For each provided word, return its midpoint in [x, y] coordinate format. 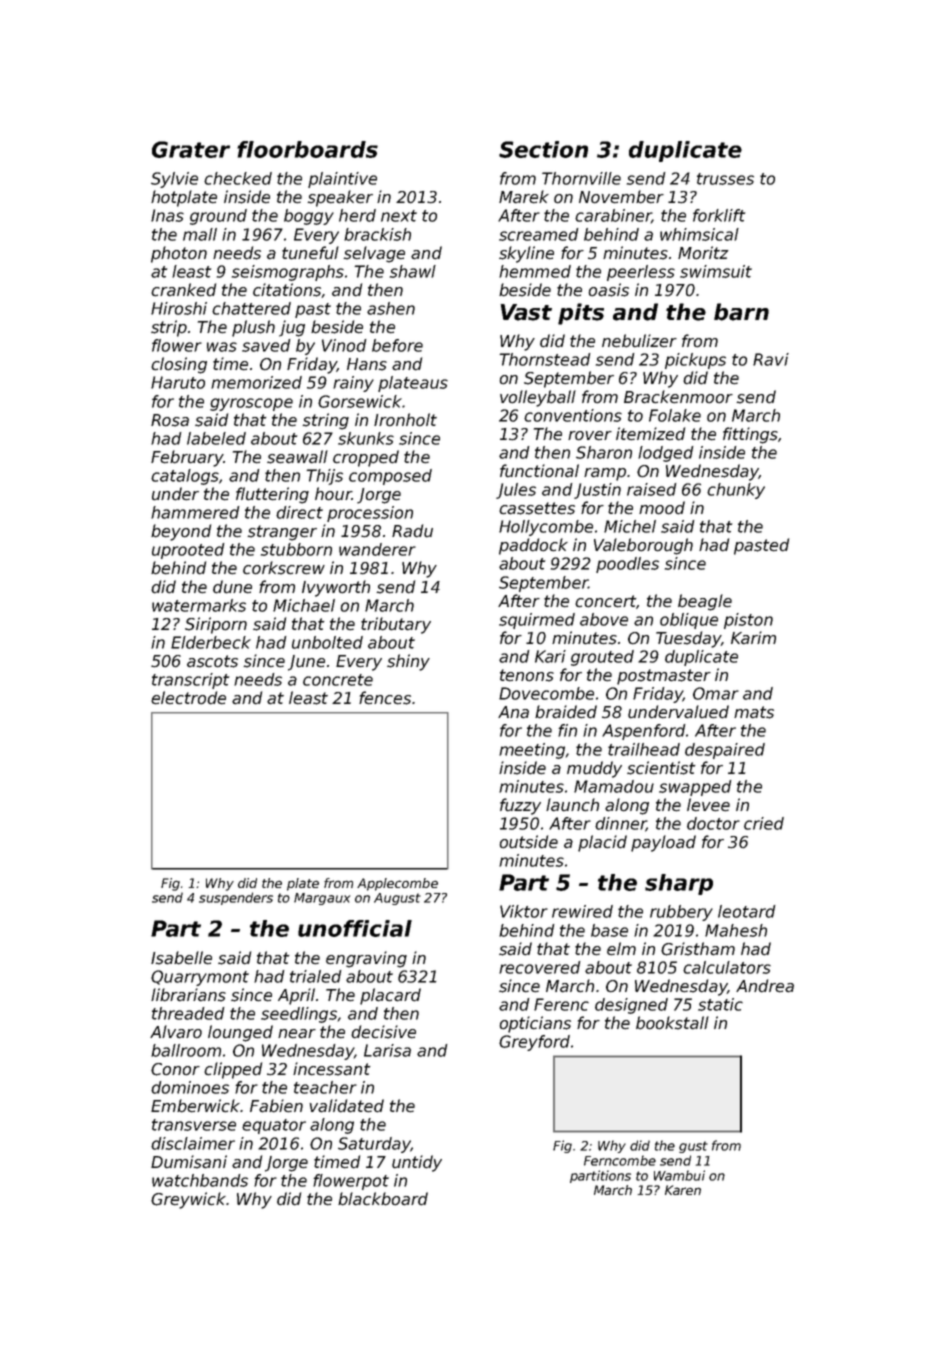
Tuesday [688, 639]
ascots [212, 661]
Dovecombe [546, 693]
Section [543, 149]
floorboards [307, 149]
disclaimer [193, 1143]
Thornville [581, 178]
